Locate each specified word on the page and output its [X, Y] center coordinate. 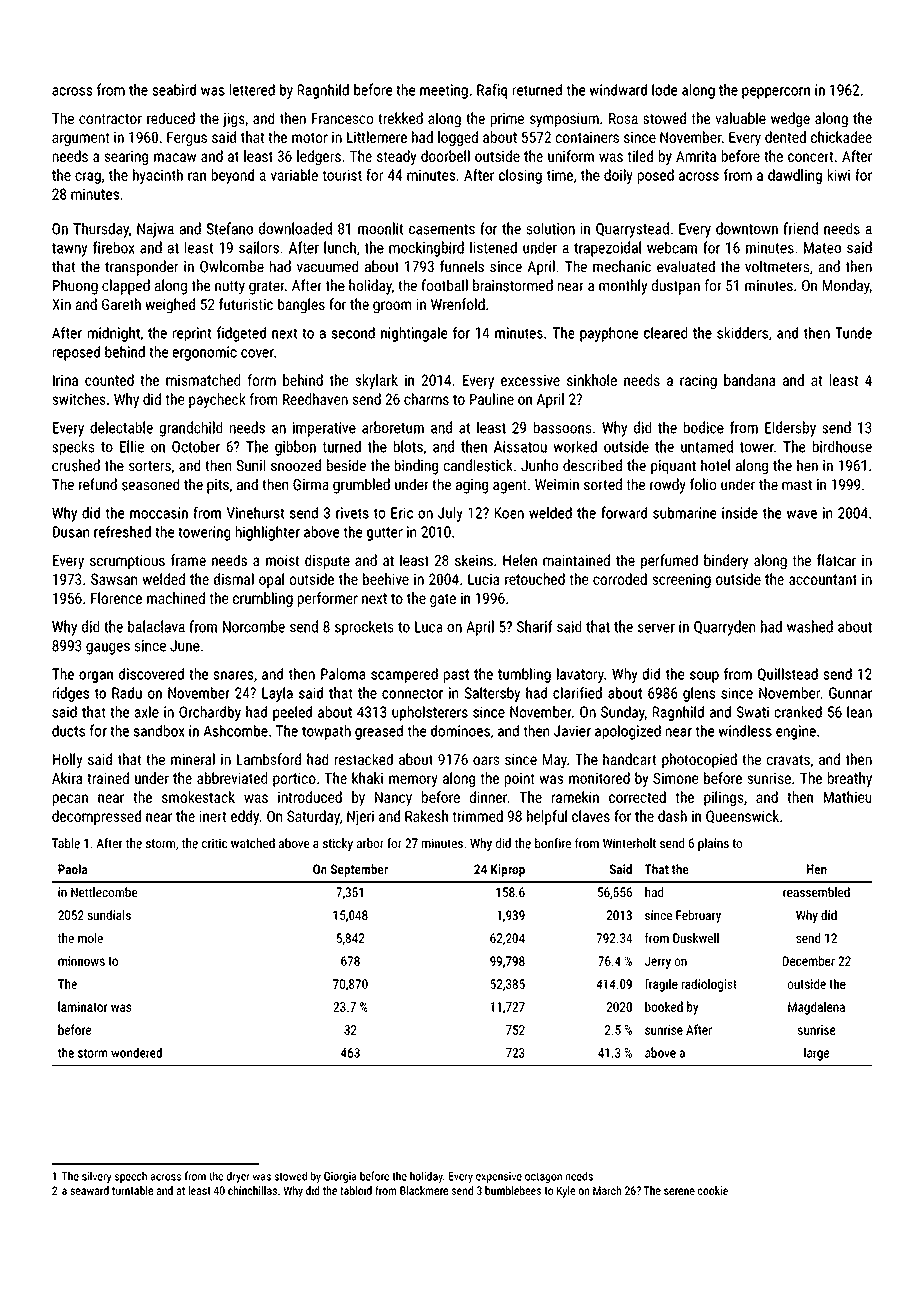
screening [681, 580]
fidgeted [241, 334]
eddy [245, 817]
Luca [429, 627]
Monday [846, 287]
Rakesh [426, 816]
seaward [89, 1190]
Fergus [187, 139]
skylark [376, 381]
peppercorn [776, 93]
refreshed [122, 531]
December [809, 961]
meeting [444, 91]
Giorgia [340, 1177]
